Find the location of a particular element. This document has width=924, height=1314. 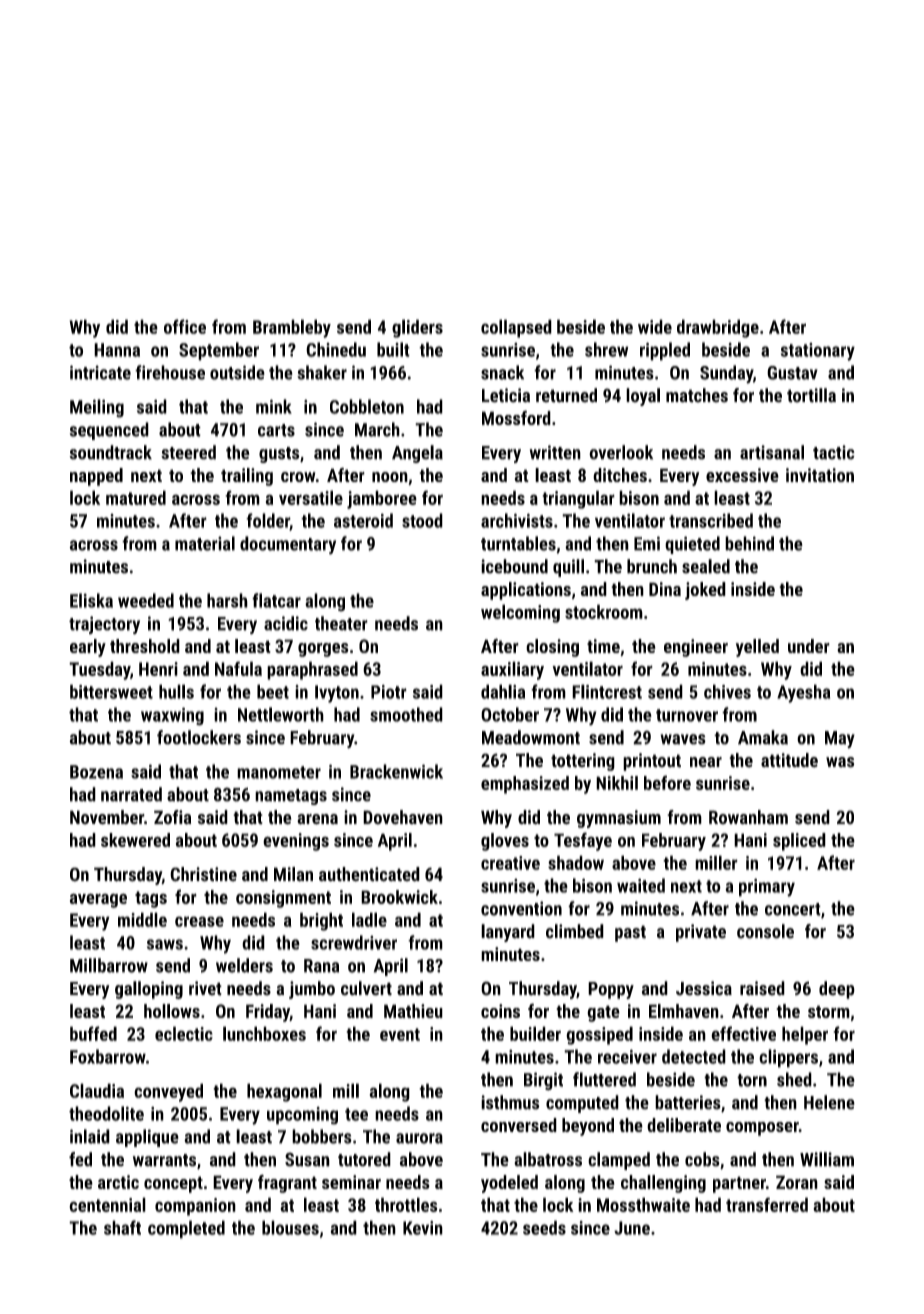

under is located at coordinates (809, 646).
